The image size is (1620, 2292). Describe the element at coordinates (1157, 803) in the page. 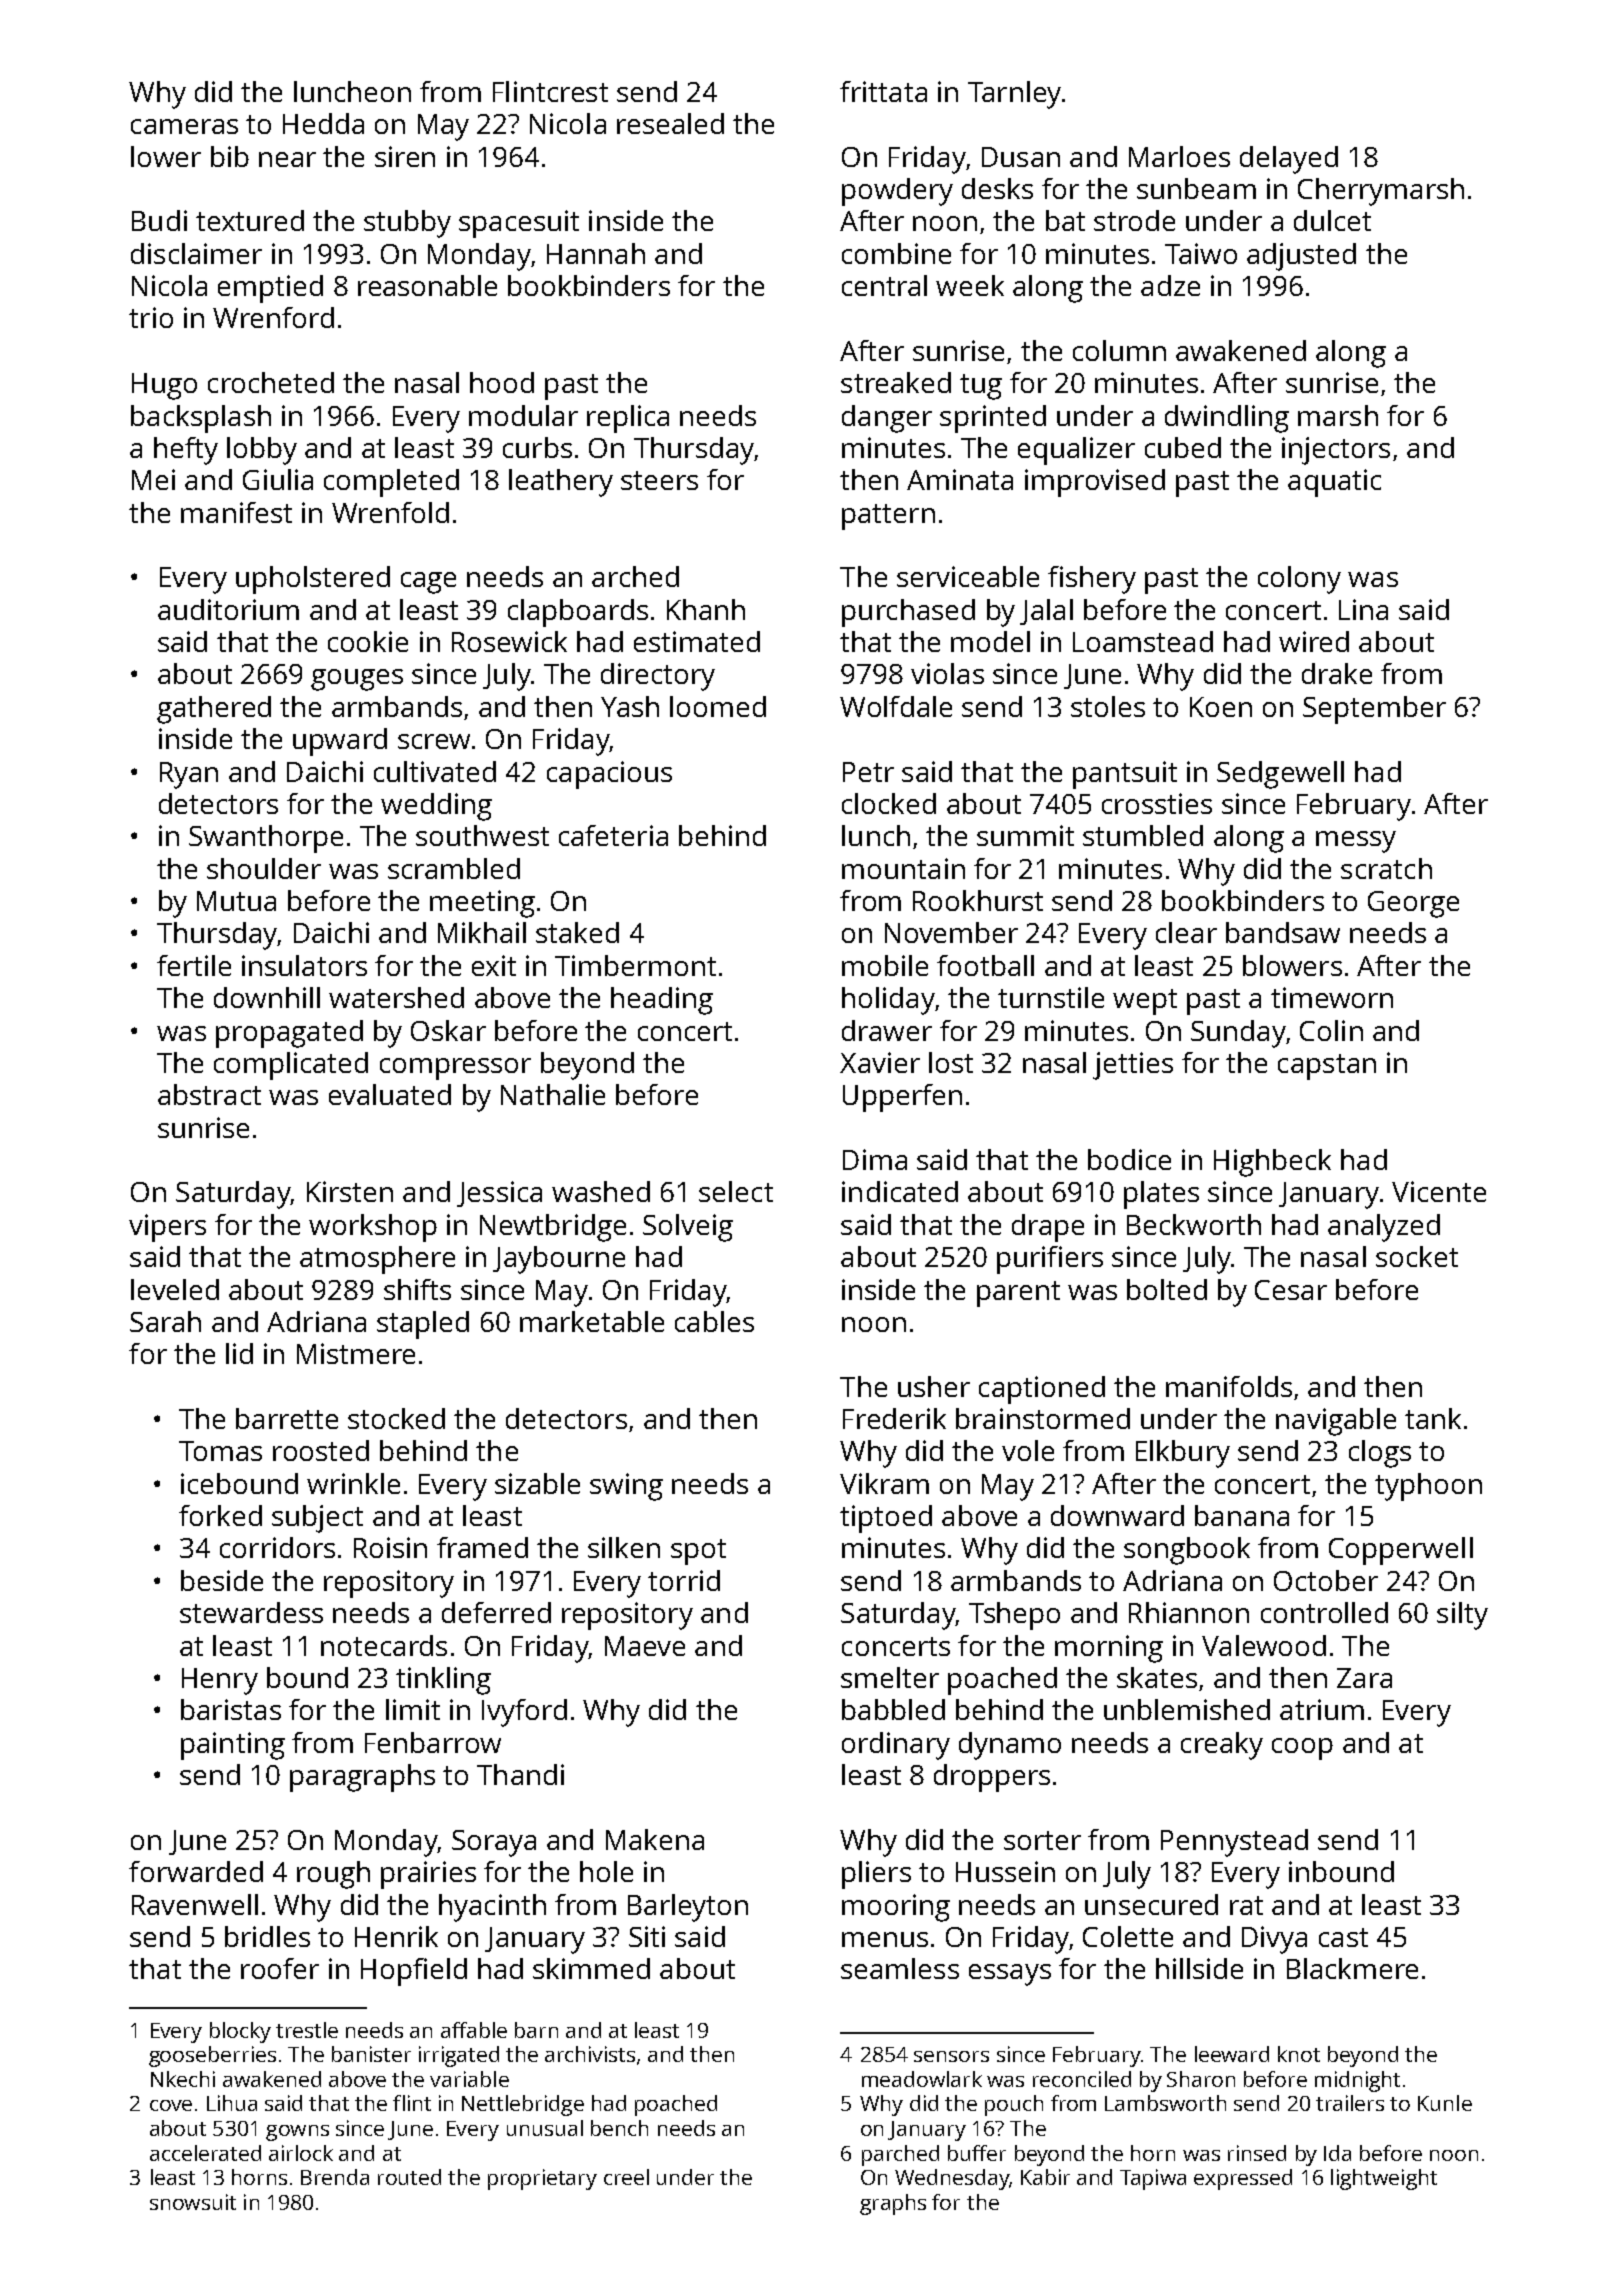

I see `crossties` at that location.
